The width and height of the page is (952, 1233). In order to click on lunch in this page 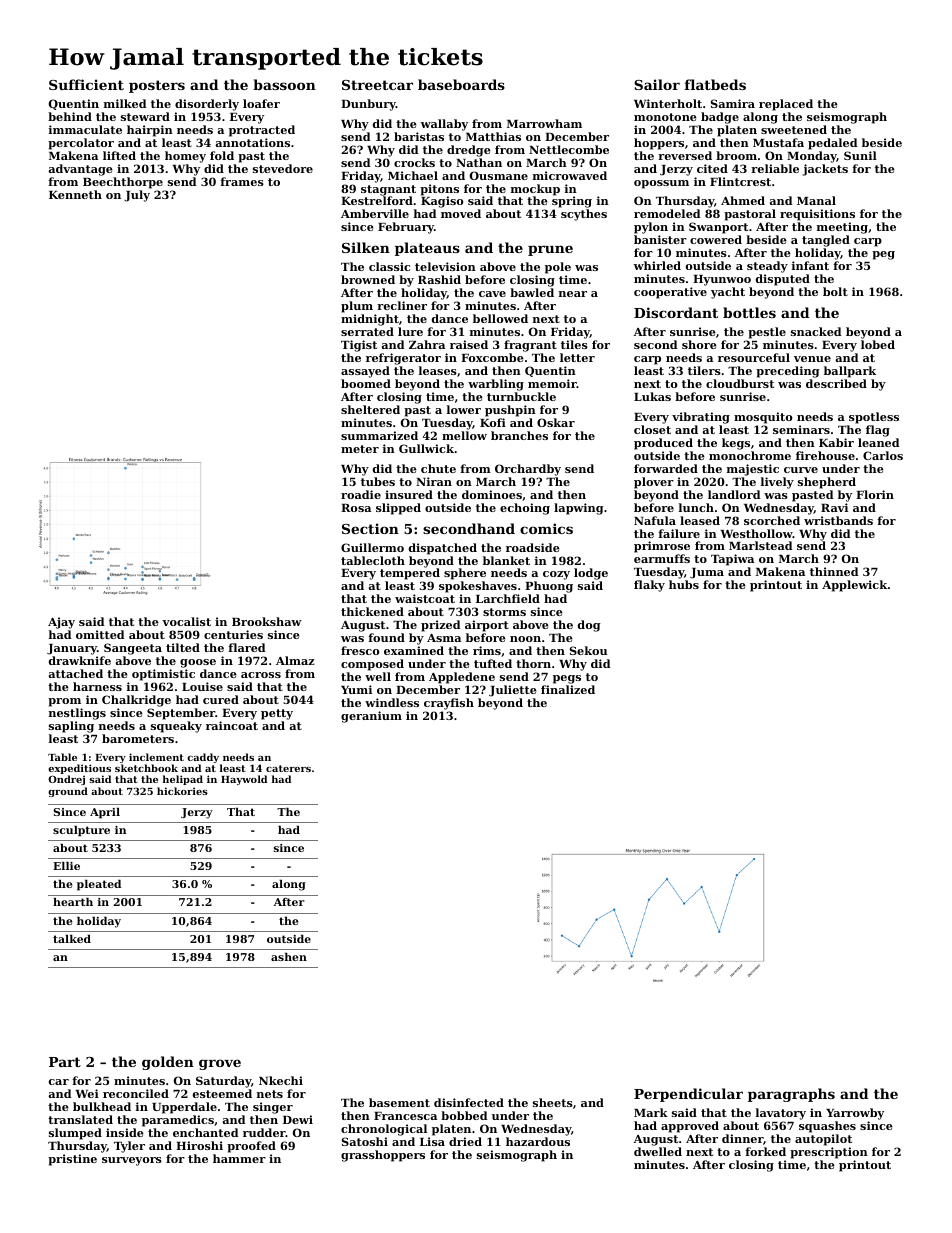, I will do `click(696, 507)`.
